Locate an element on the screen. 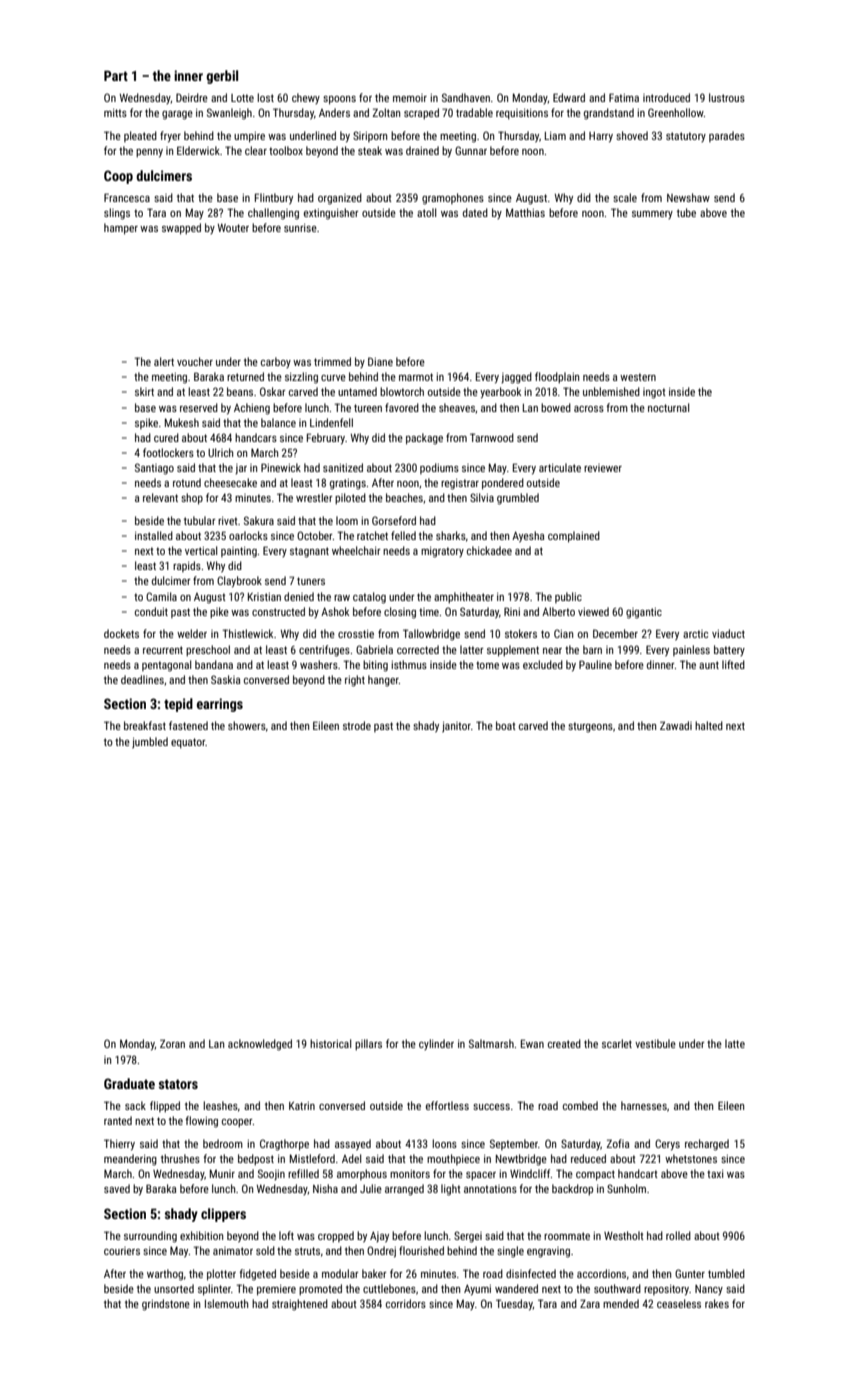  Zara is located at coordinates (590, 1303).
